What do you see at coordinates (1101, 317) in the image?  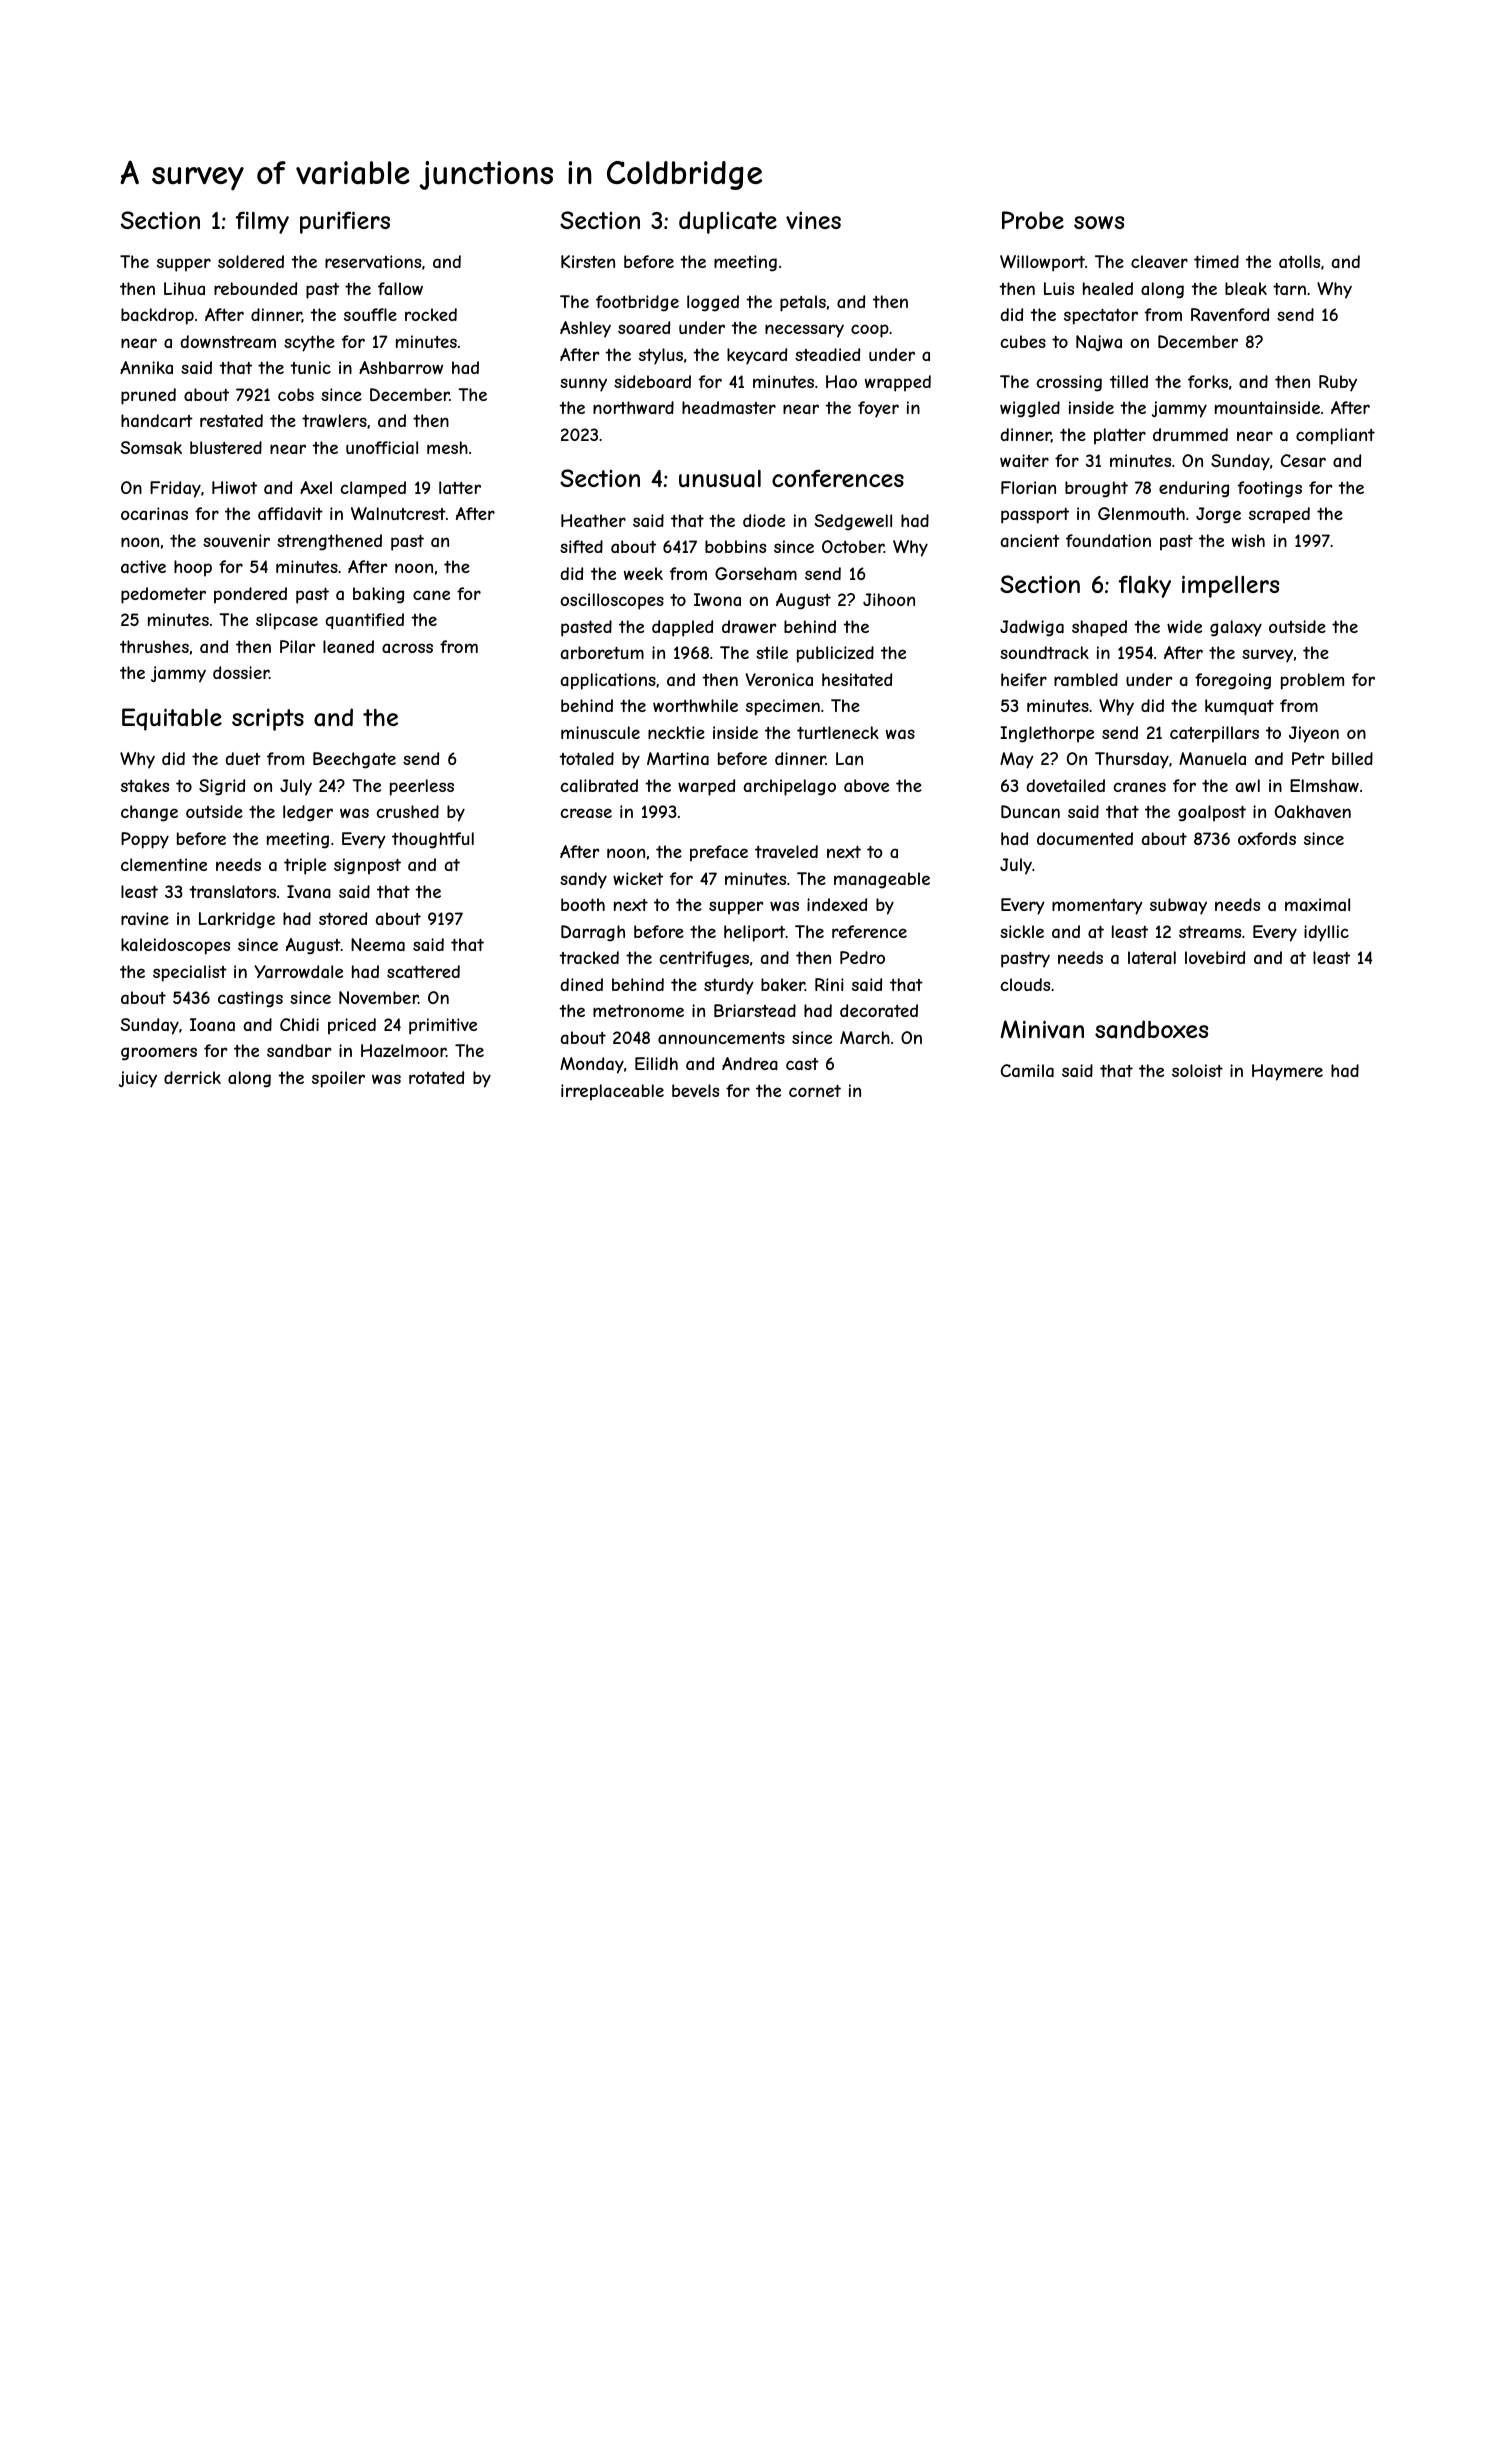 I see `spectator` at bounding box center [1101, 317].
